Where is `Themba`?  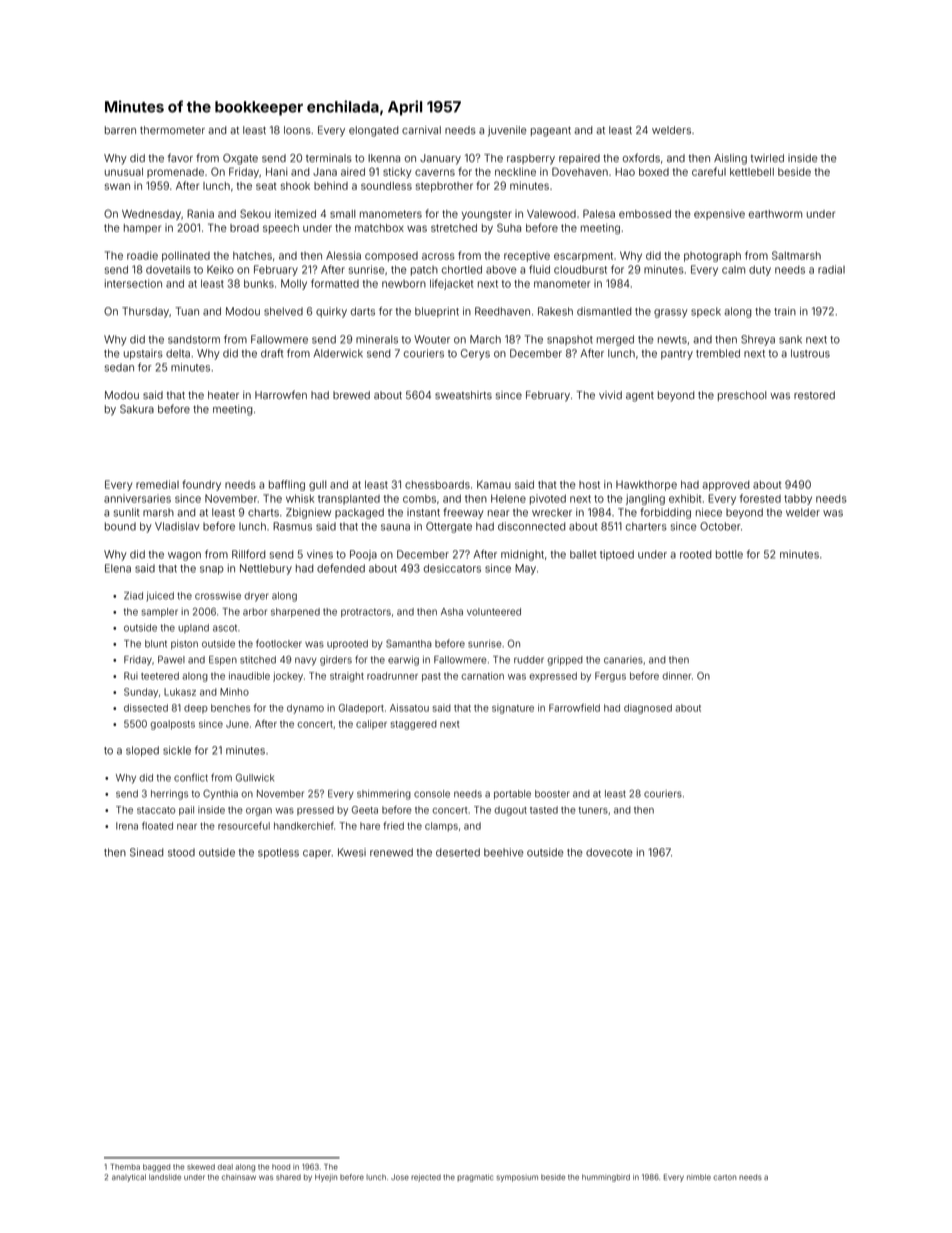
Themba is located at coordinates (125, 1167).
